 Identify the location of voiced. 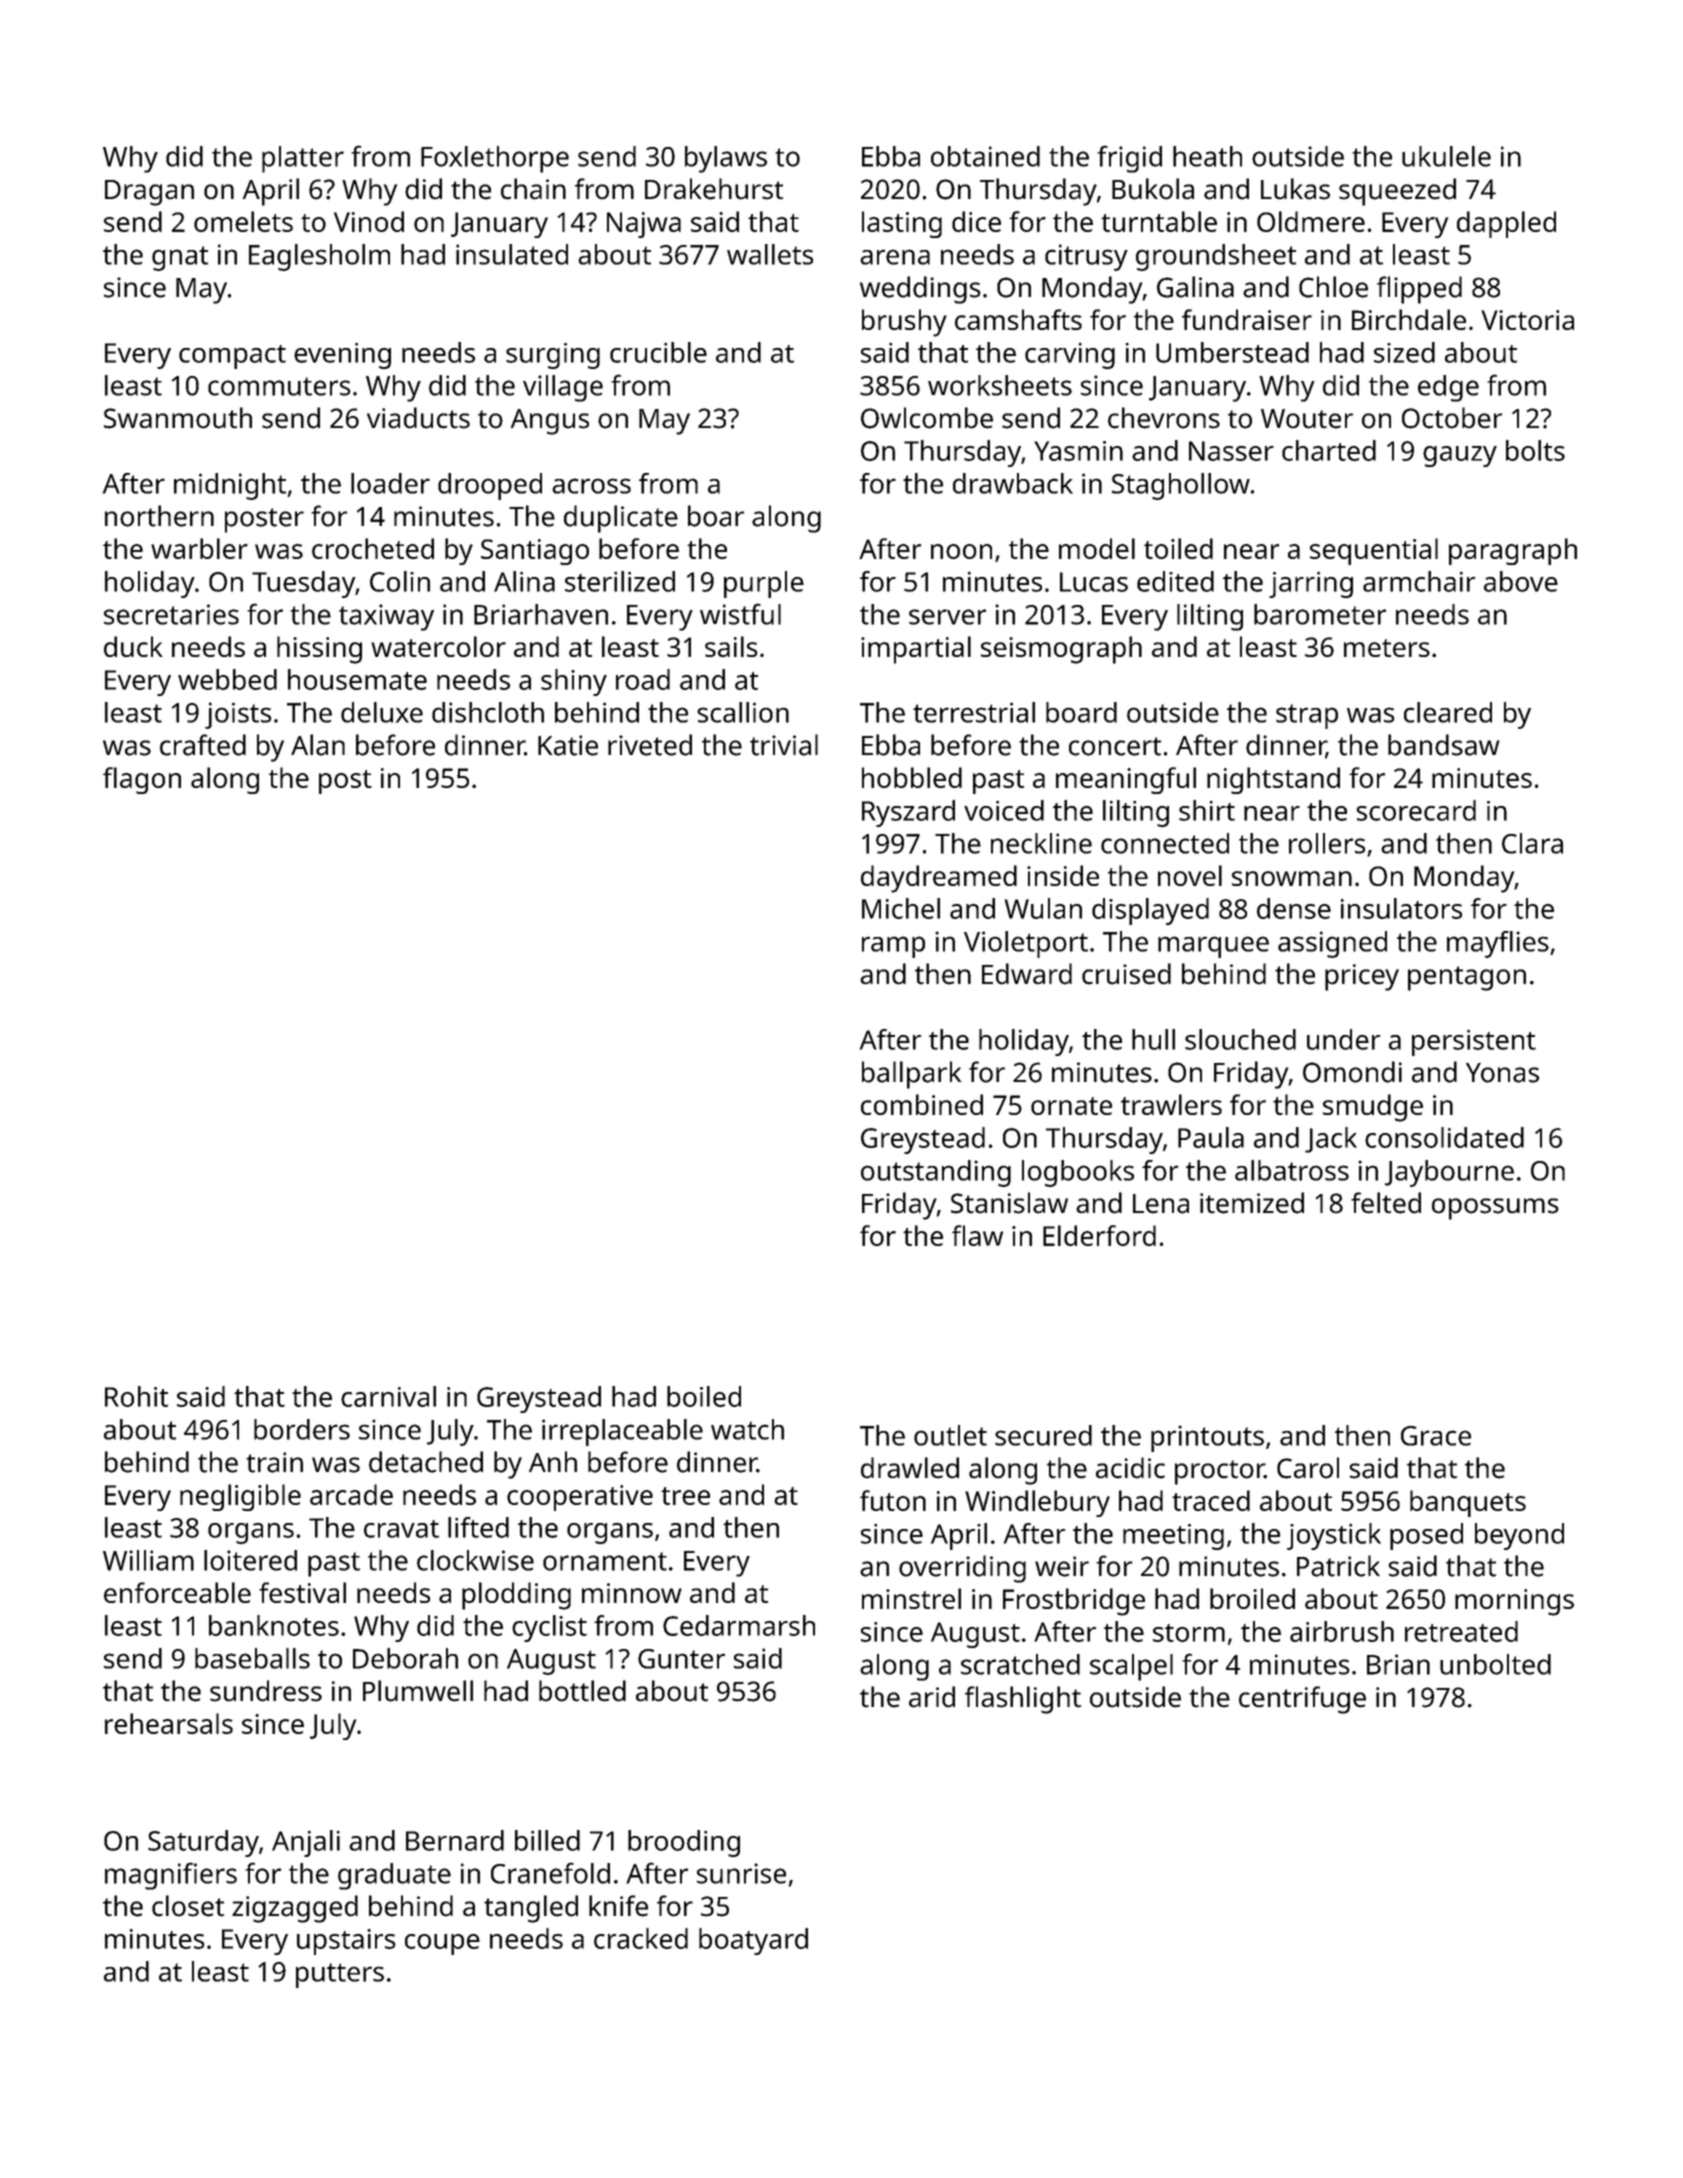
(1004, 810).
